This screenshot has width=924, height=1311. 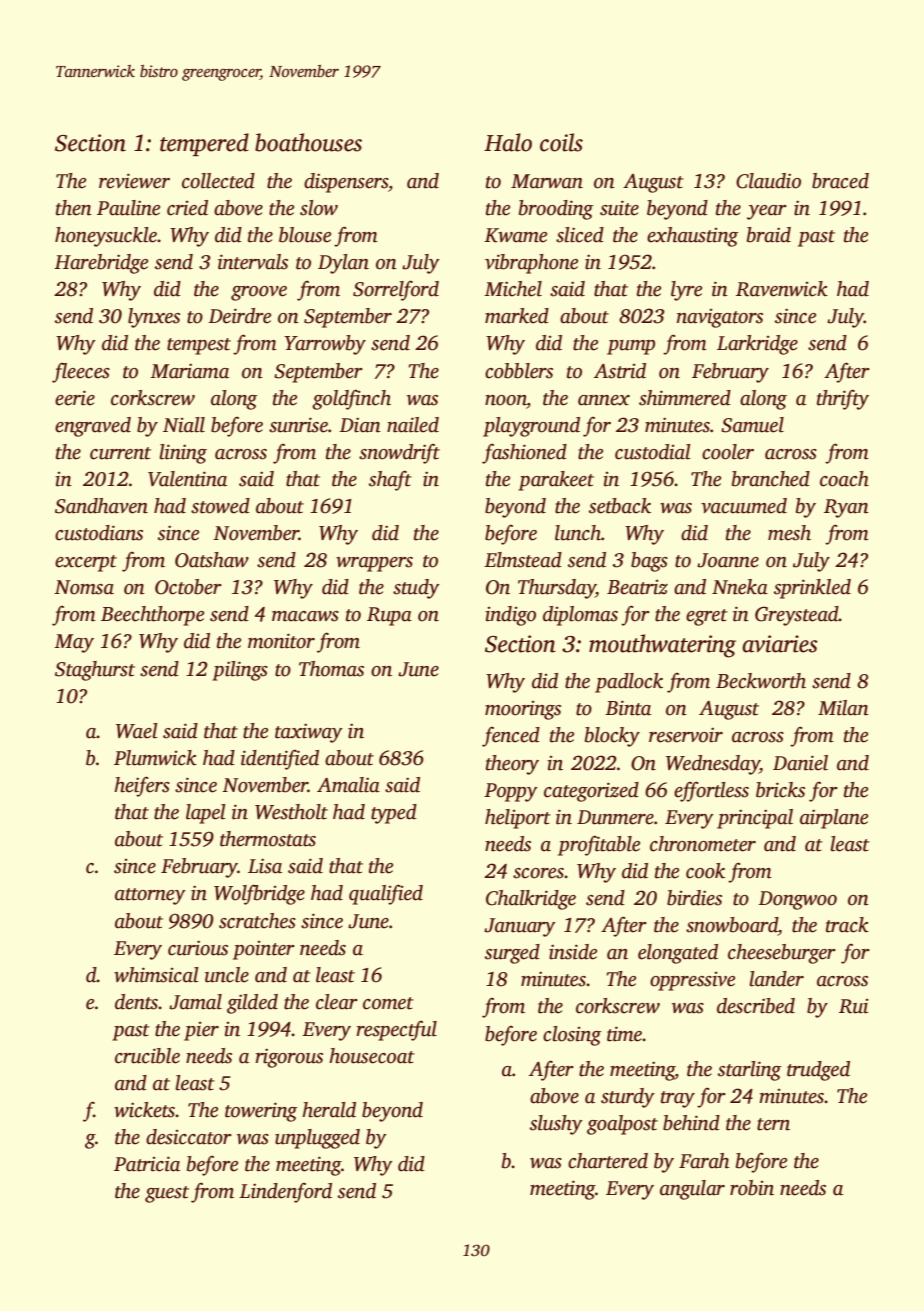 I want to click on sprinkled, so click(x=812, y=589).
